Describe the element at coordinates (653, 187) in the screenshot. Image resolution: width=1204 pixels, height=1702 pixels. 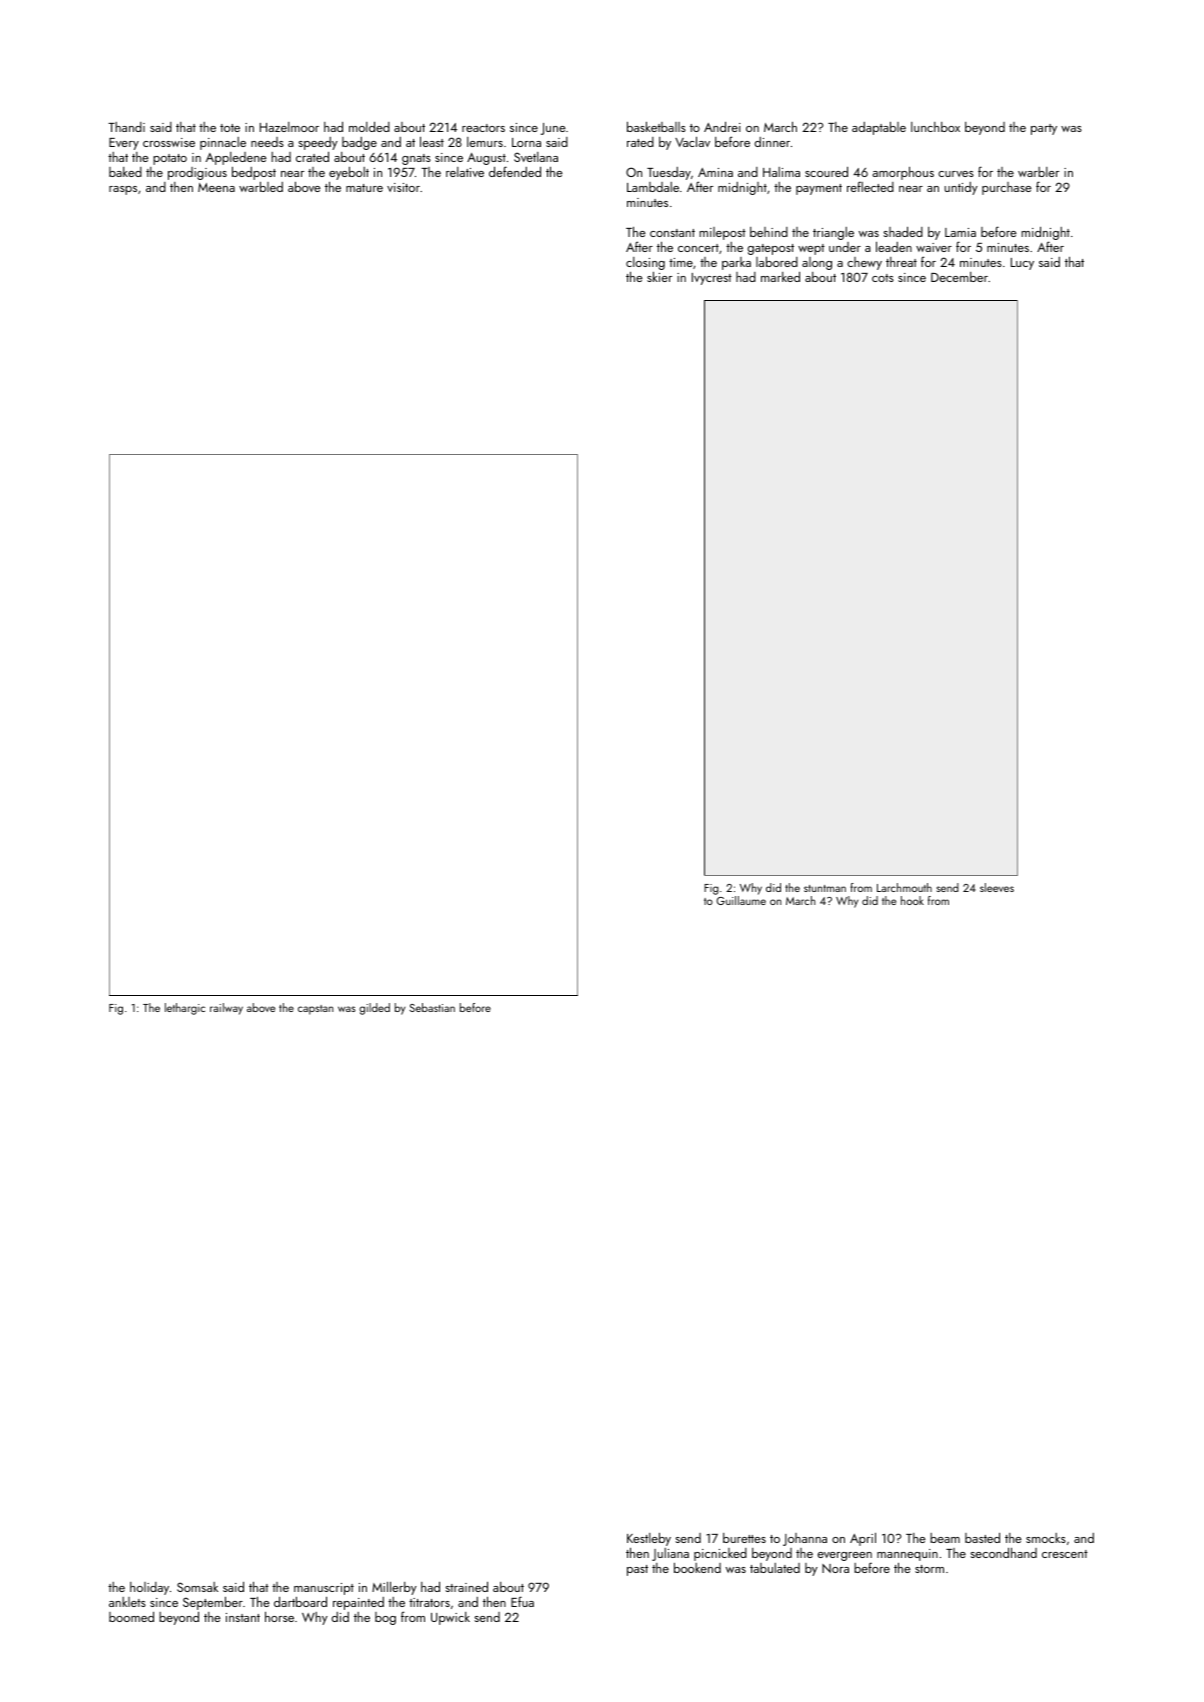
I see `Lambdale` at that location.
